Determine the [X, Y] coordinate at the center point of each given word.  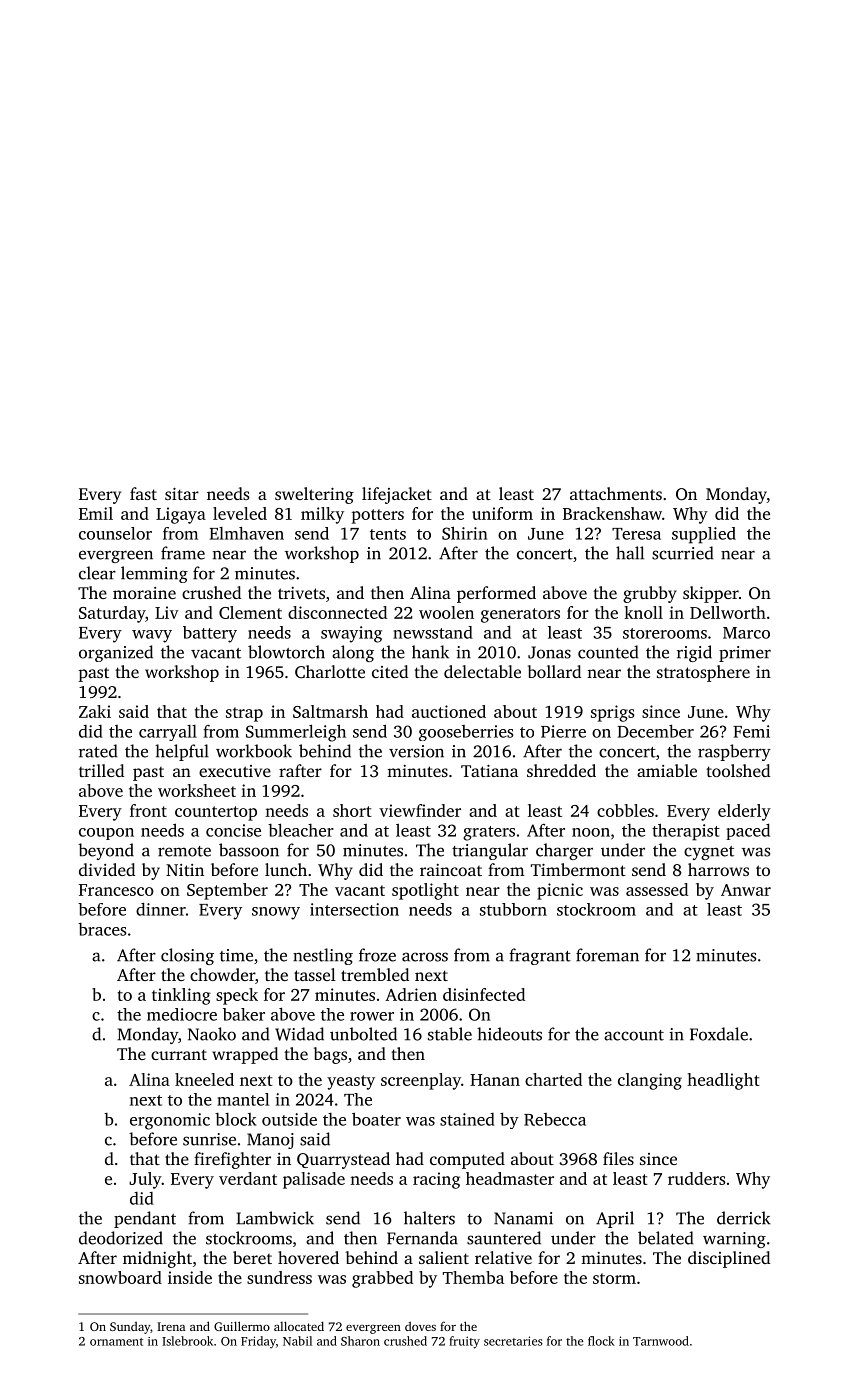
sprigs [612, 713]
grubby [650, 594]
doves [420, 1326]
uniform [502, 513]
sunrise [209, 1139]
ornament [116, 1342]
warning [734, 1240]
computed [467, 1160]
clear [97, 573]
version [416, 751]
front [148, 810]
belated [666, 1238]
